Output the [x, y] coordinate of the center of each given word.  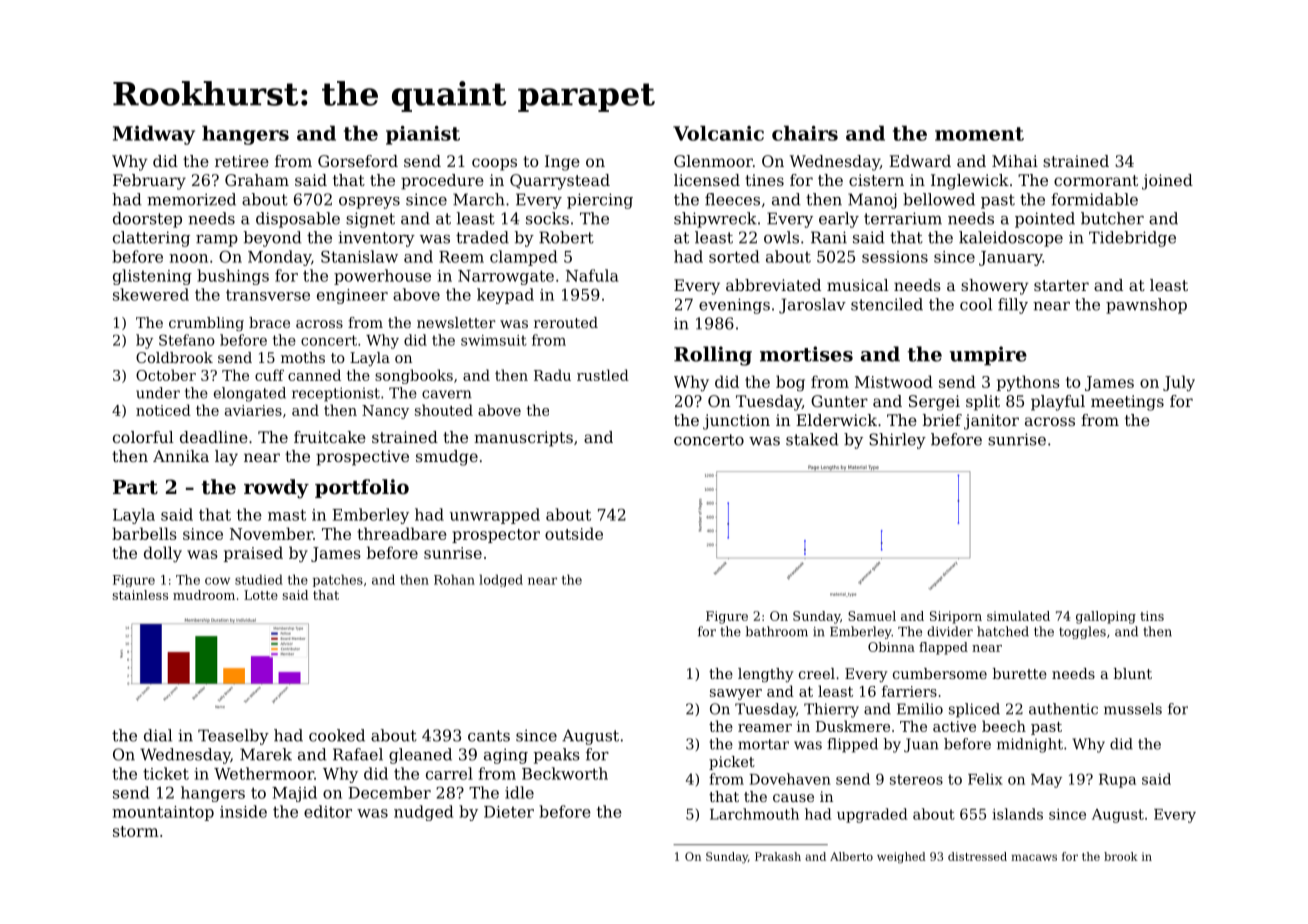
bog [790, 383]
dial [158, 735]
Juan [921, 745]
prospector [496, 536]
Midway [154, 135]
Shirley [897, 441]
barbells [144, 533]
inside [243, 811]
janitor [991, 422]
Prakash [778, 856]
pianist [423, 135]
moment [979, 134]
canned [314, 375]
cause [793, 798]
